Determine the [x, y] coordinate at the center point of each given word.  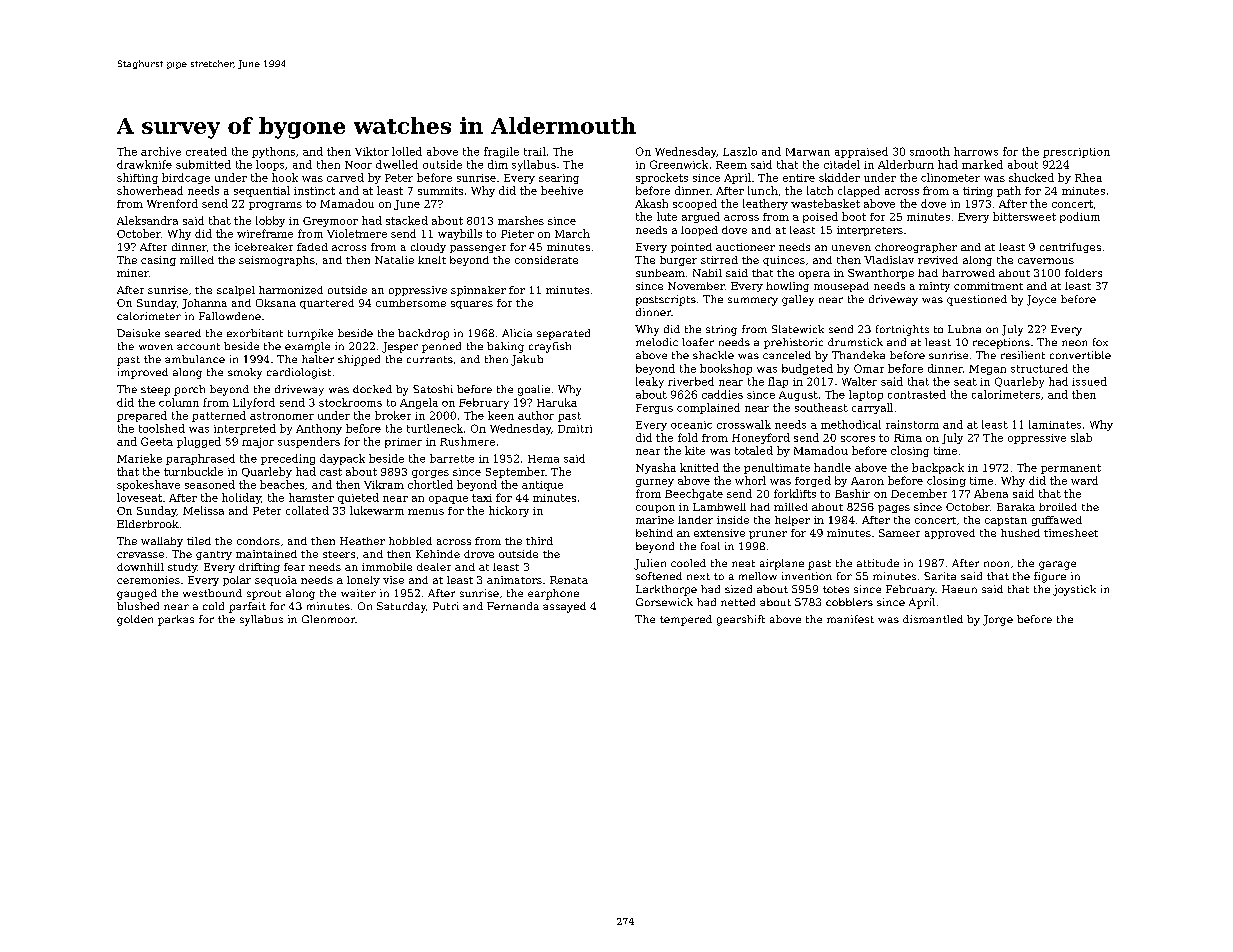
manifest [850, 619]
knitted [699, 467]
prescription [1076, 153]
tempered [686, 620]
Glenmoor [328, 619]
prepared [142, 416]
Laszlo [740, 151]
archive [161, 151]
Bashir [852, 493]
